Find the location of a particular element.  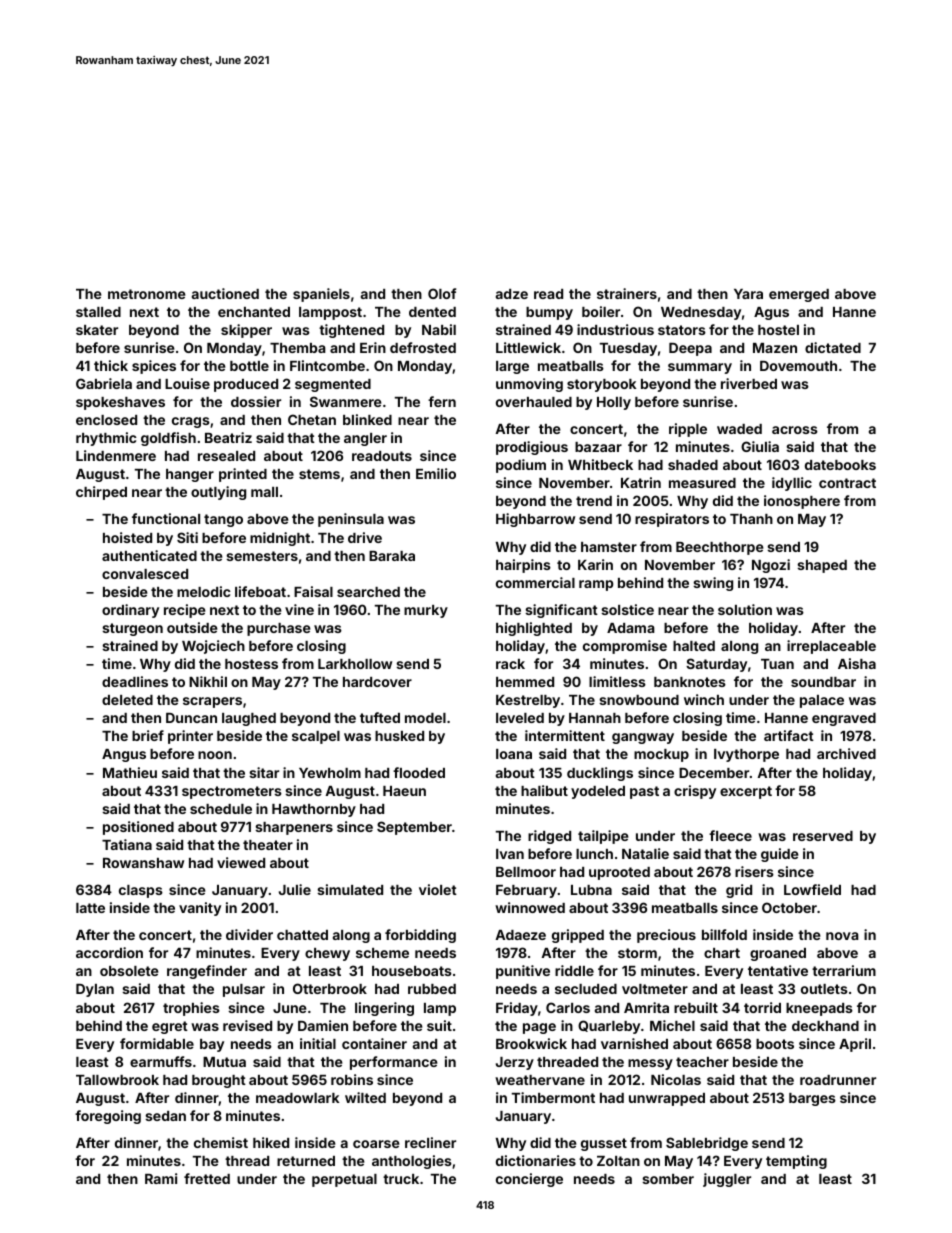

latte is located at coordinates (90, 908).
